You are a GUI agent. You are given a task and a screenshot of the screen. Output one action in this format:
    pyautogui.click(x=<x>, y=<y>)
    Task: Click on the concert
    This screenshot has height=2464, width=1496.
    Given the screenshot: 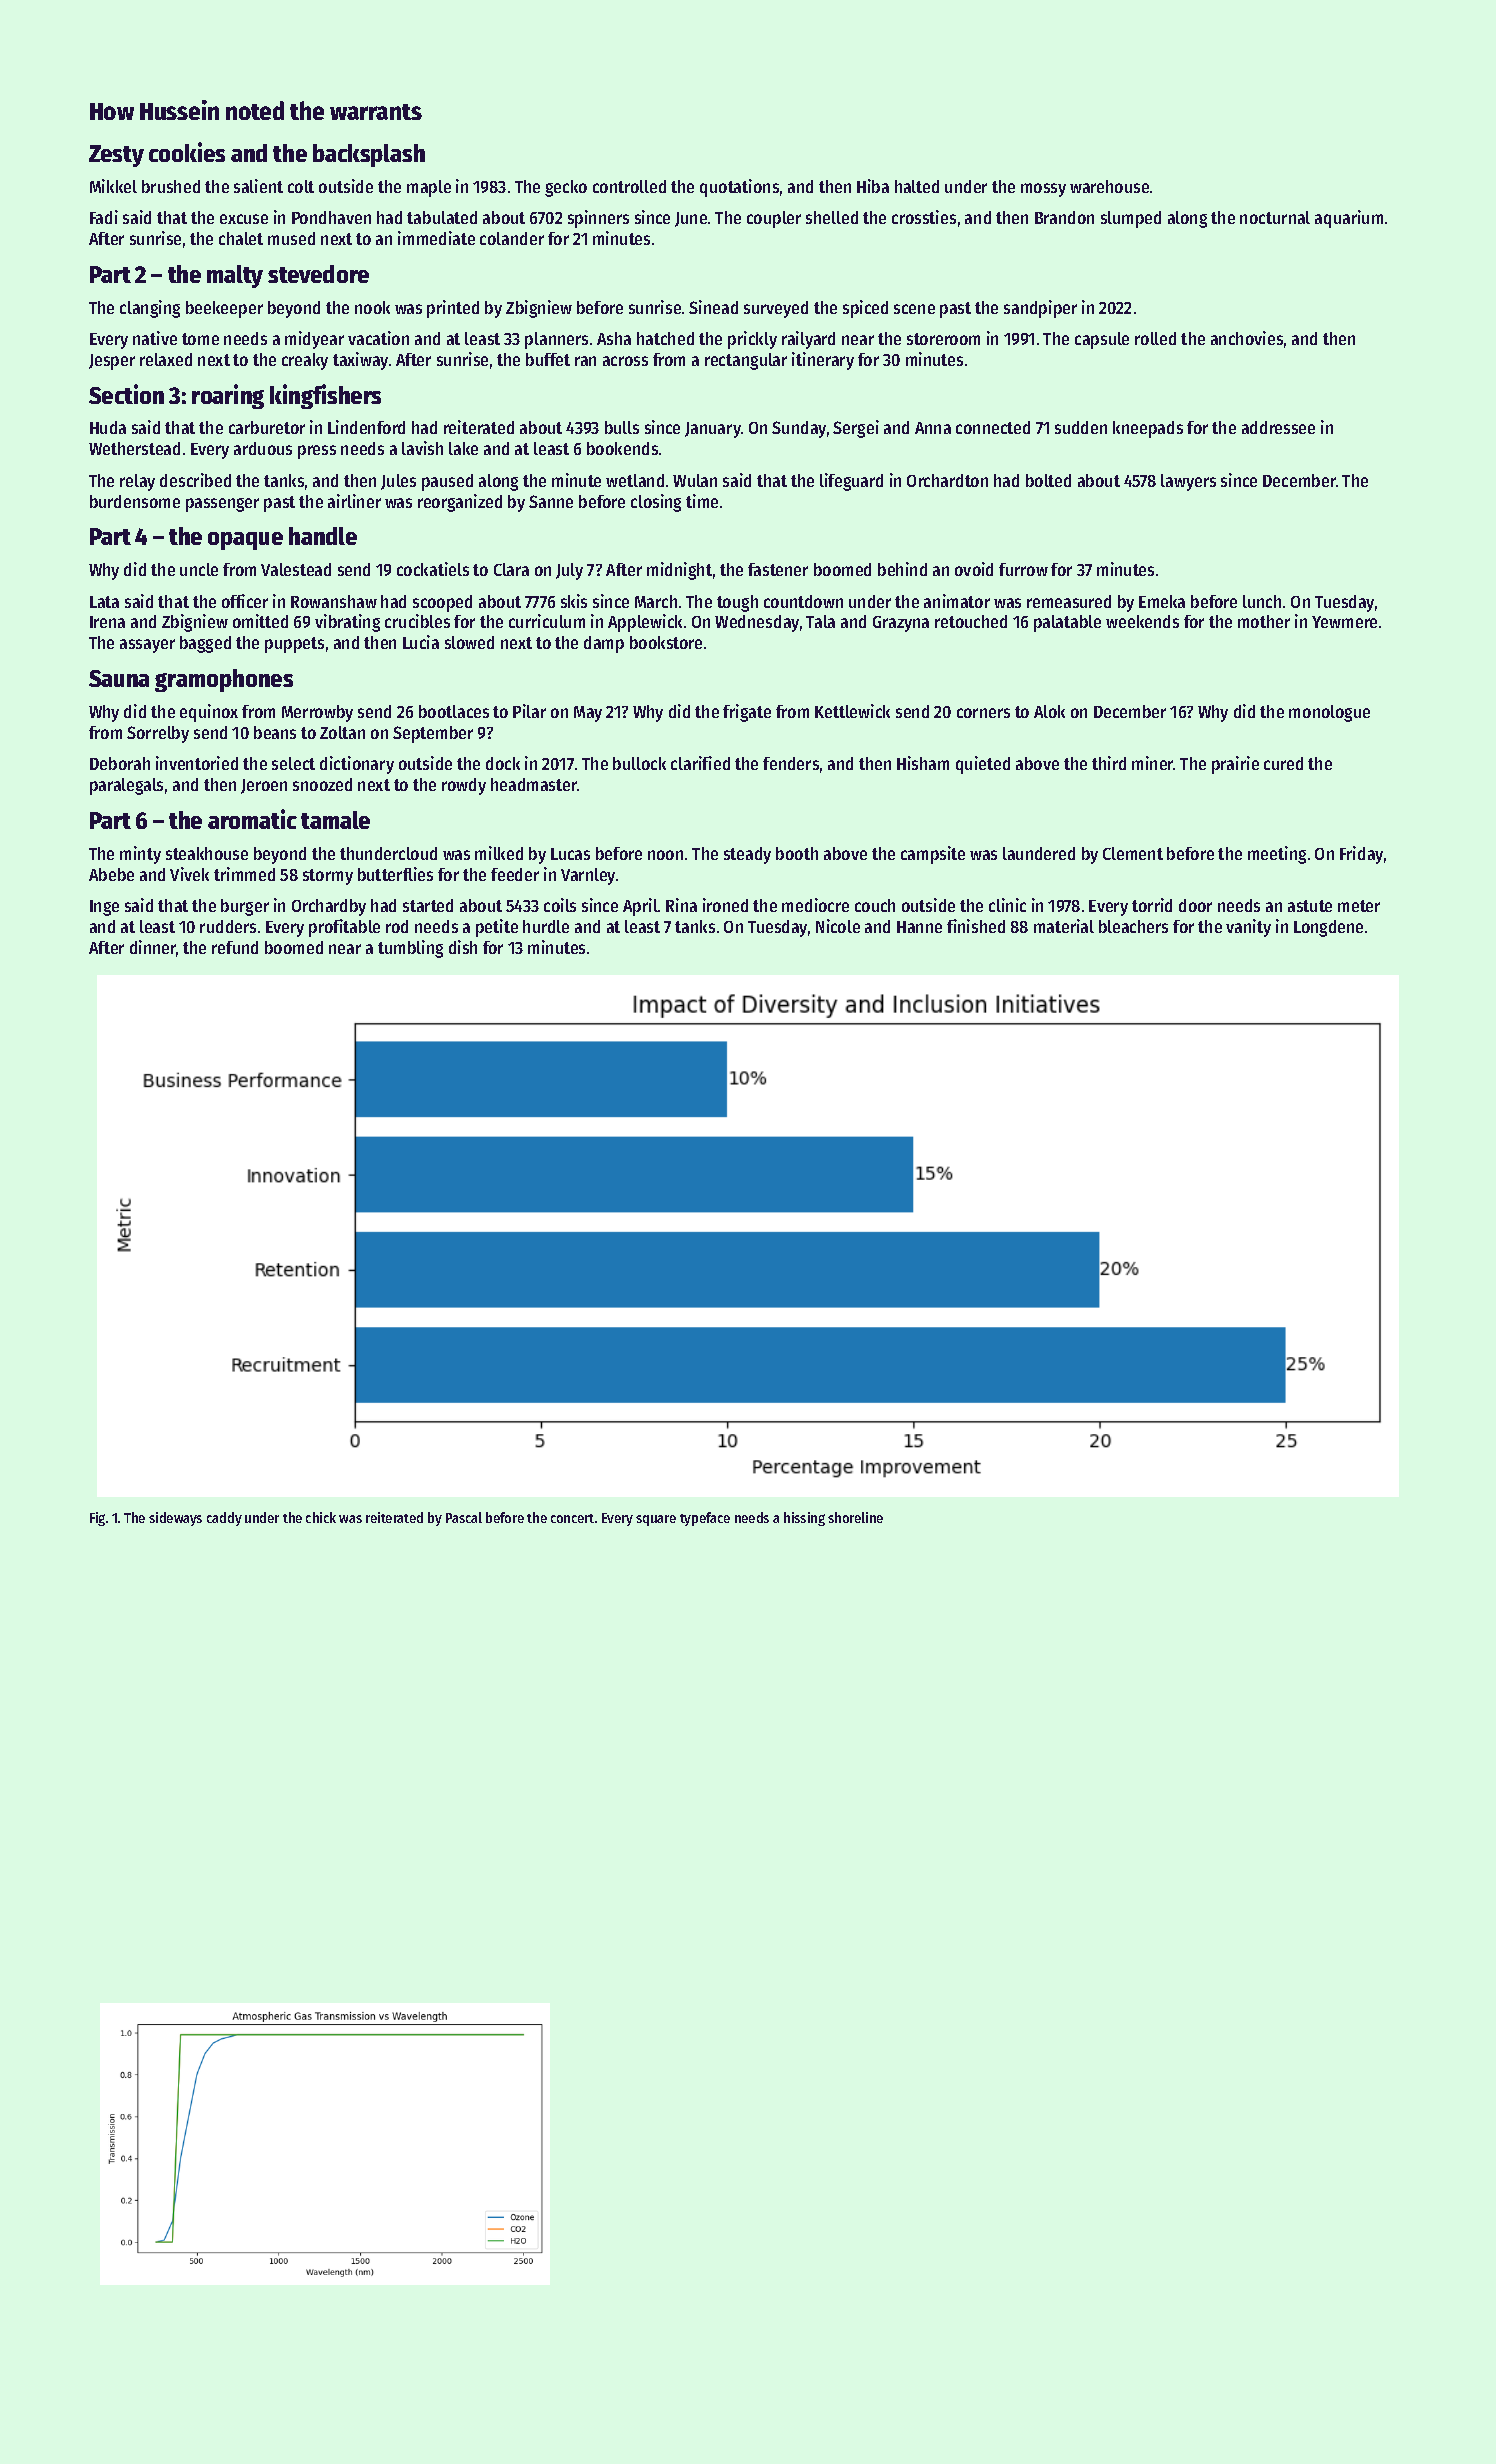 What is the action you would take?
    pyautogui.click(x=572, y=1518)
